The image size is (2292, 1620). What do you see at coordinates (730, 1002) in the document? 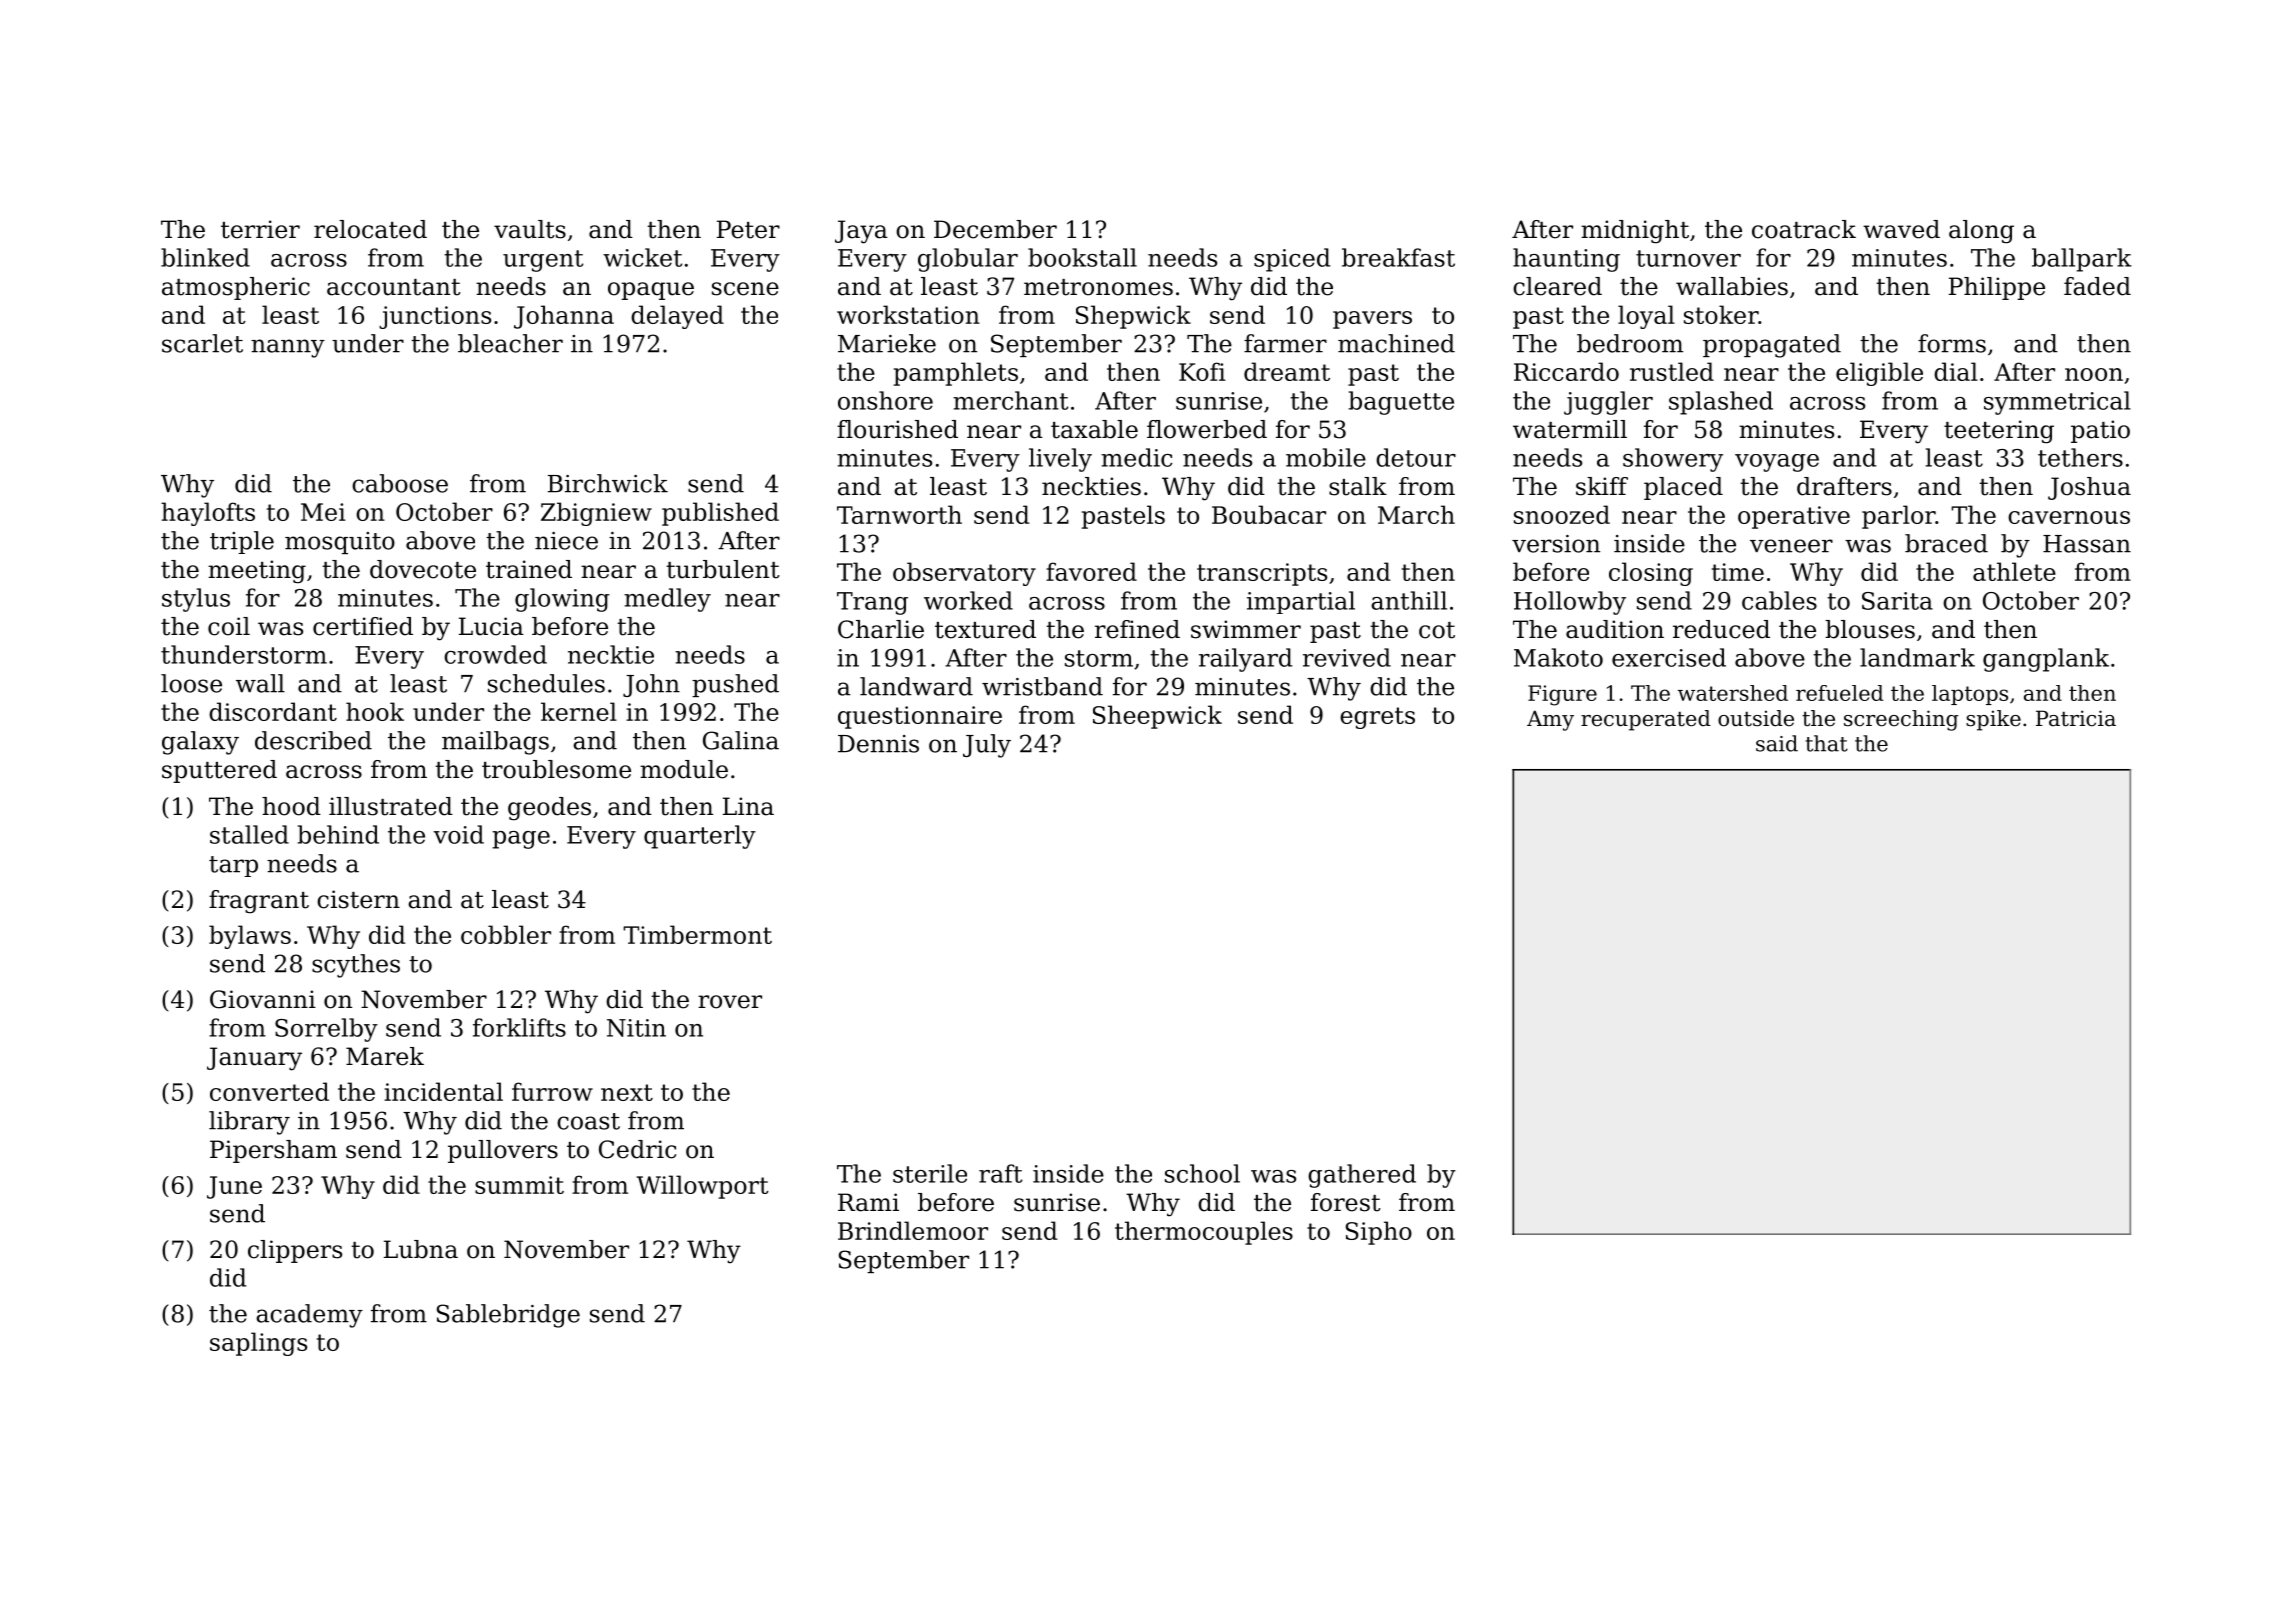
I see `rover` at bounding box center [730, 1002].
